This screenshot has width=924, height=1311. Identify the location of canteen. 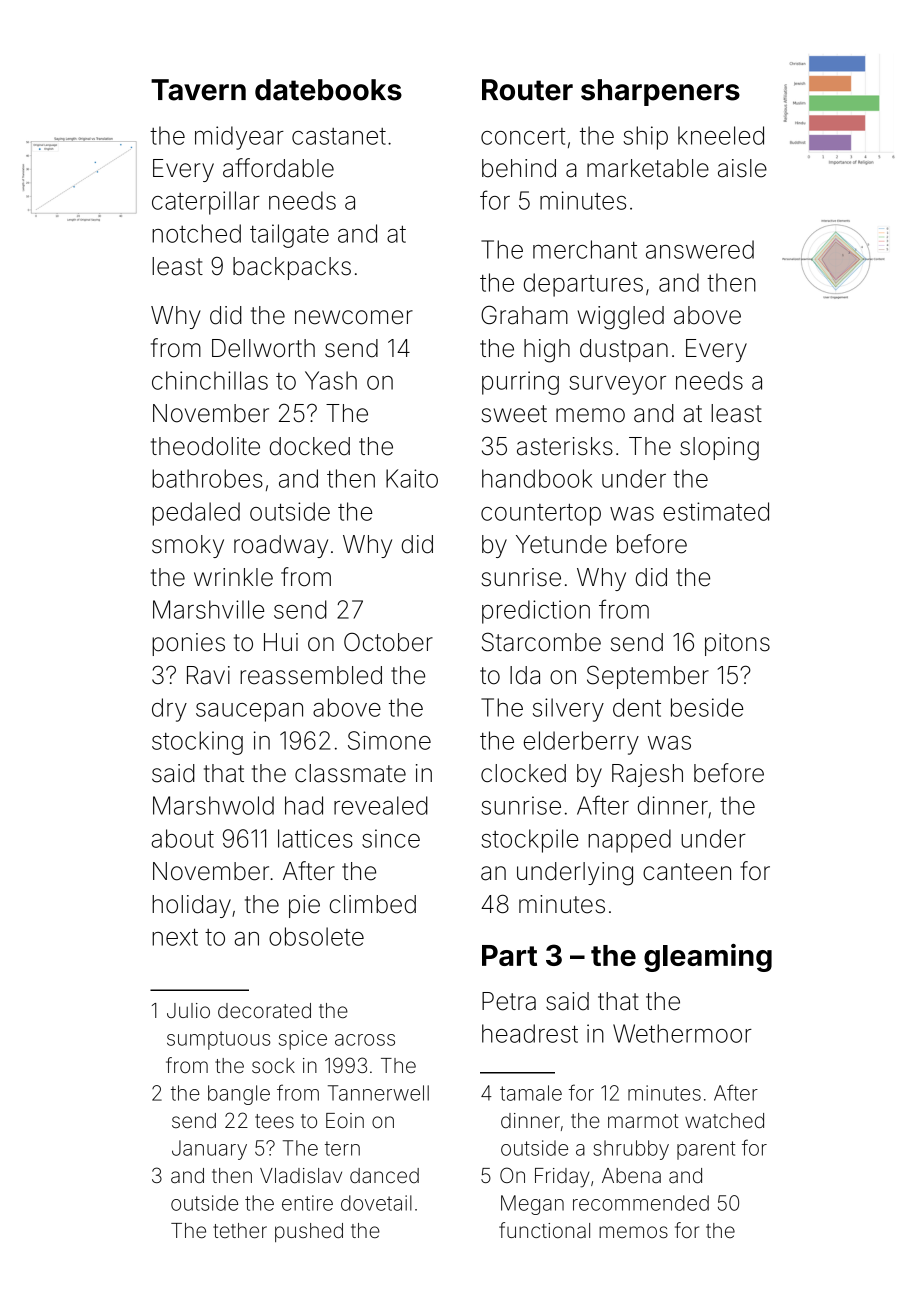
(687, 872).
